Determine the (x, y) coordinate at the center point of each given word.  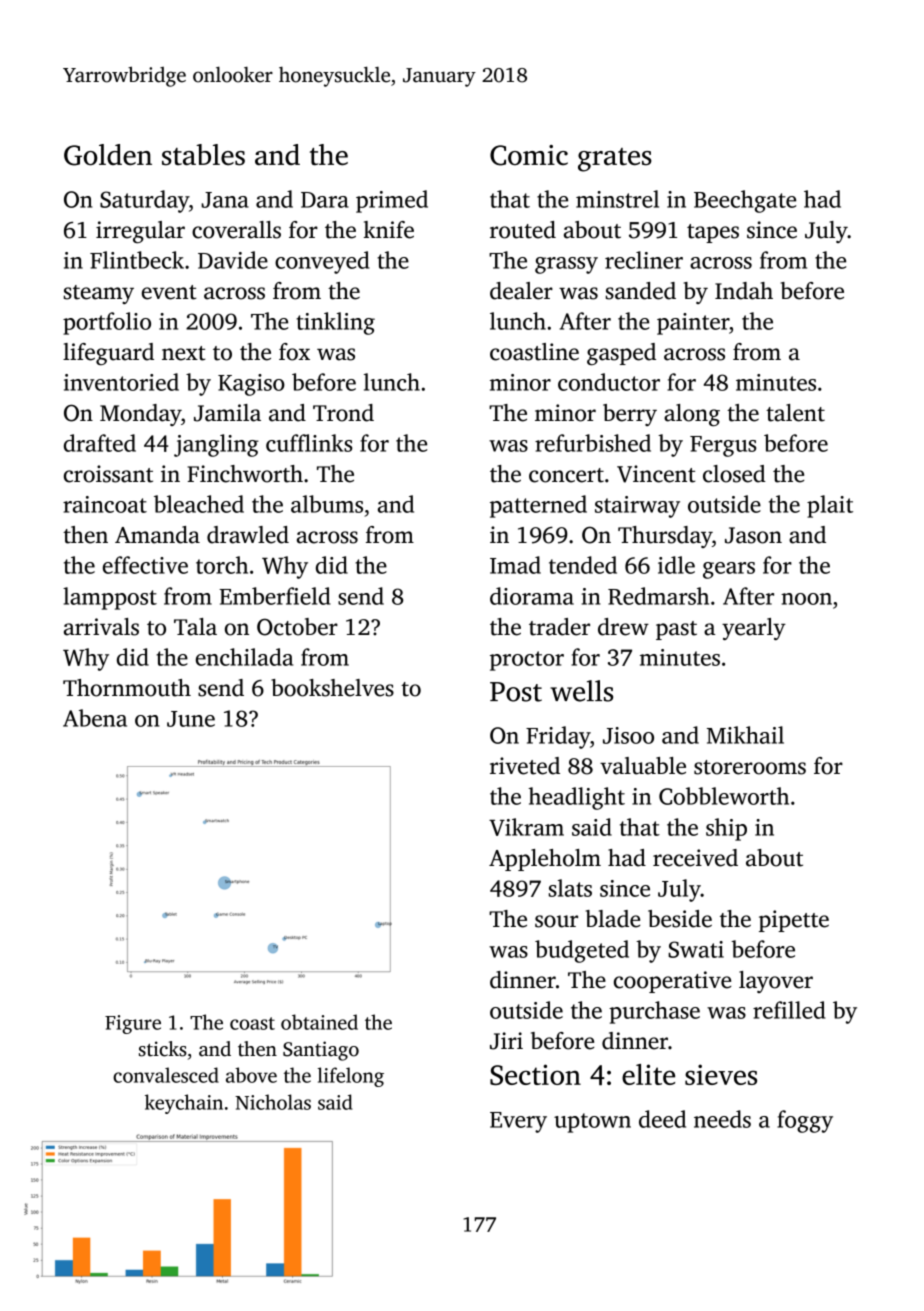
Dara (325, 200)
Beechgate (745, 201)
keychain (184, 1104)
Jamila (227, 413)
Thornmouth (127, 688)
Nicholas (273, 1102)
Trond (343, 413)
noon (806, 599)
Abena (95, 718)
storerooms (750, 767)
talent (795, 413)
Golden (108, 155)
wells (581, 691)
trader (559, 627)
